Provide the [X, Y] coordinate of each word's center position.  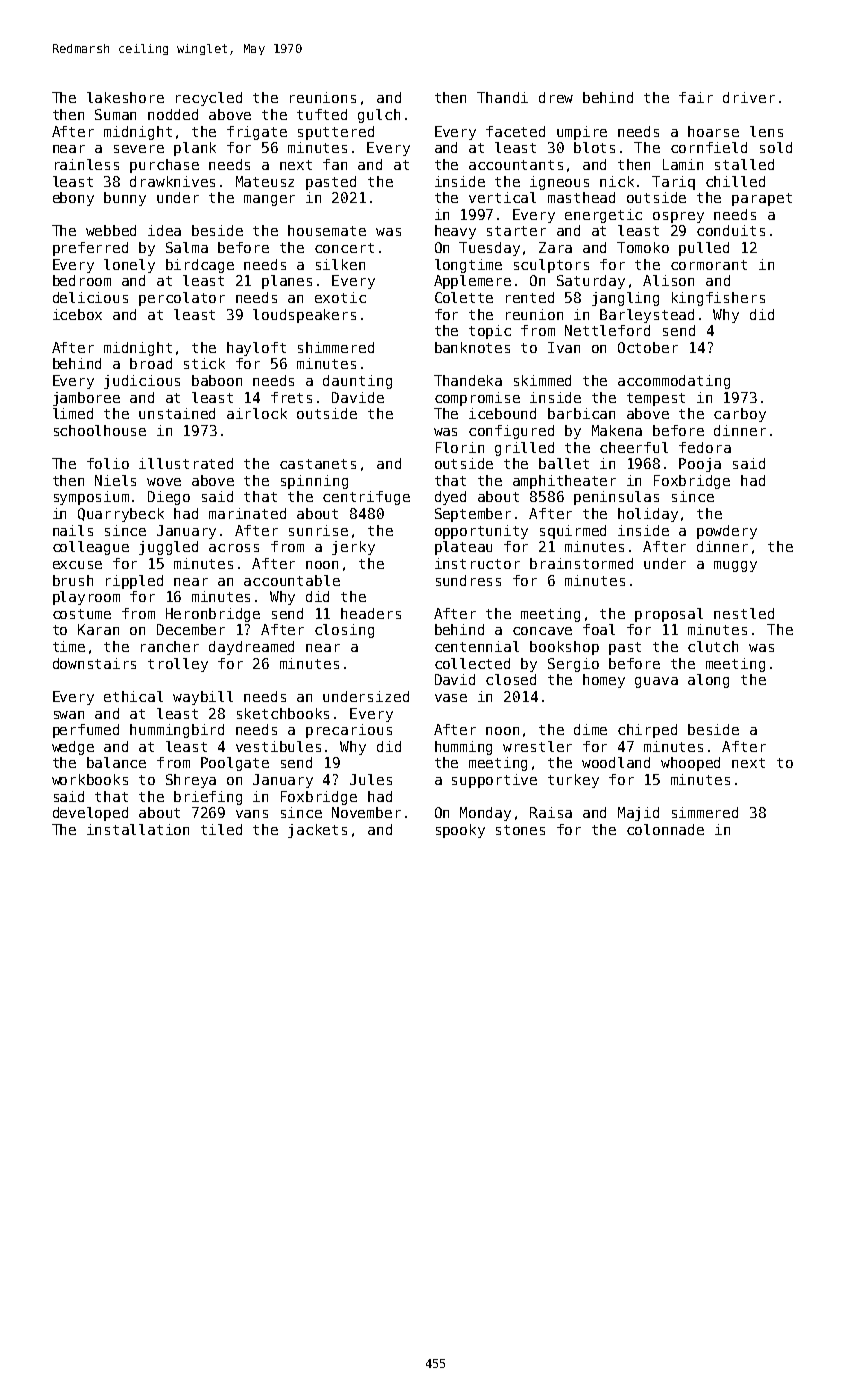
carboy [740, 415]
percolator [182, 299]
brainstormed [581, 563]
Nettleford [607, 330]
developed [90, 814]
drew [556, 97]
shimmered [336, 347]
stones [520, 830]
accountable [292, 580]
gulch [379, 116]
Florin [460, 447]
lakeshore [125, 97]
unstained [177, 413]
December [191, 629]
